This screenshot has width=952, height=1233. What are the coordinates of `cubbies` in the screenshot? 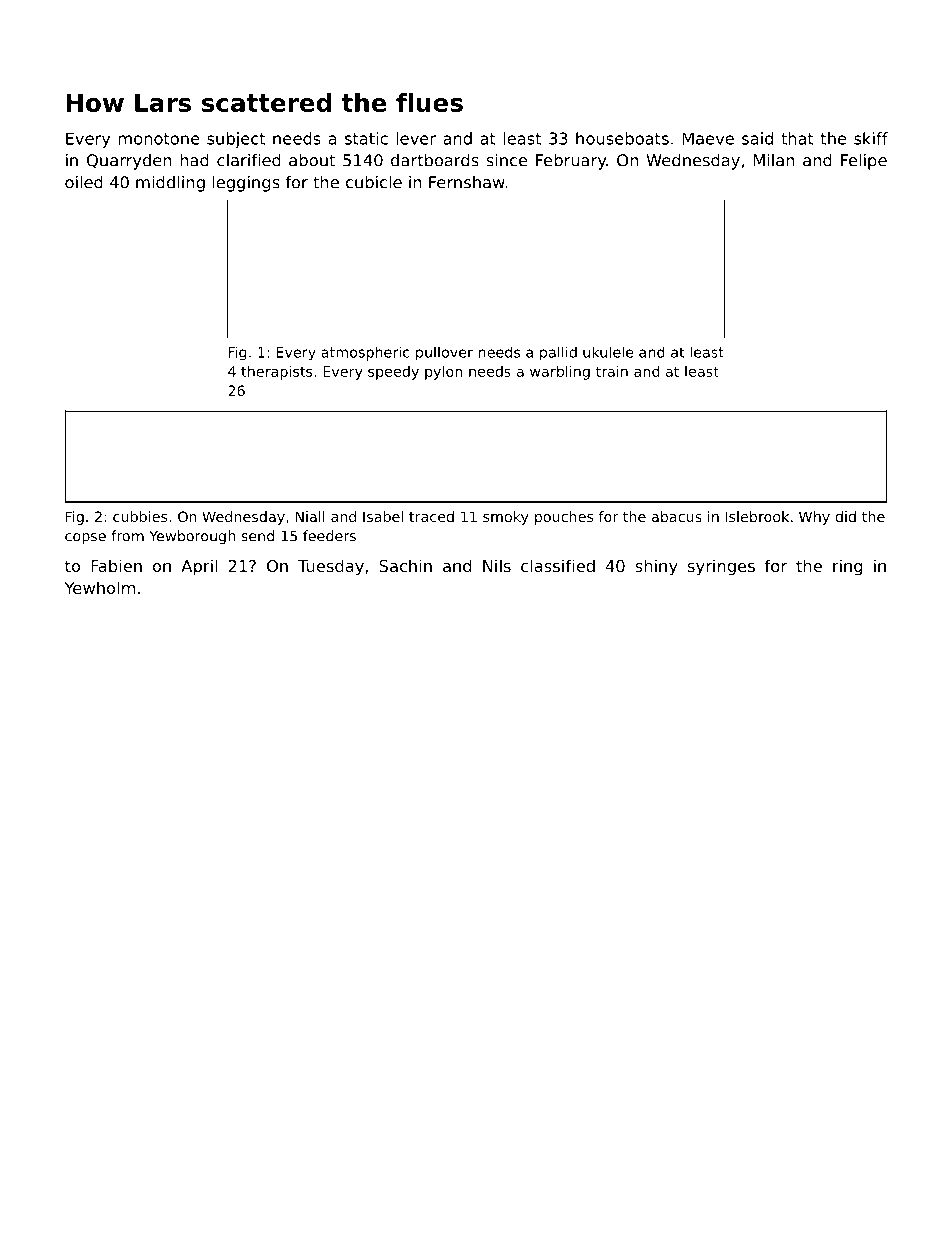 It's located at (140, 516).
